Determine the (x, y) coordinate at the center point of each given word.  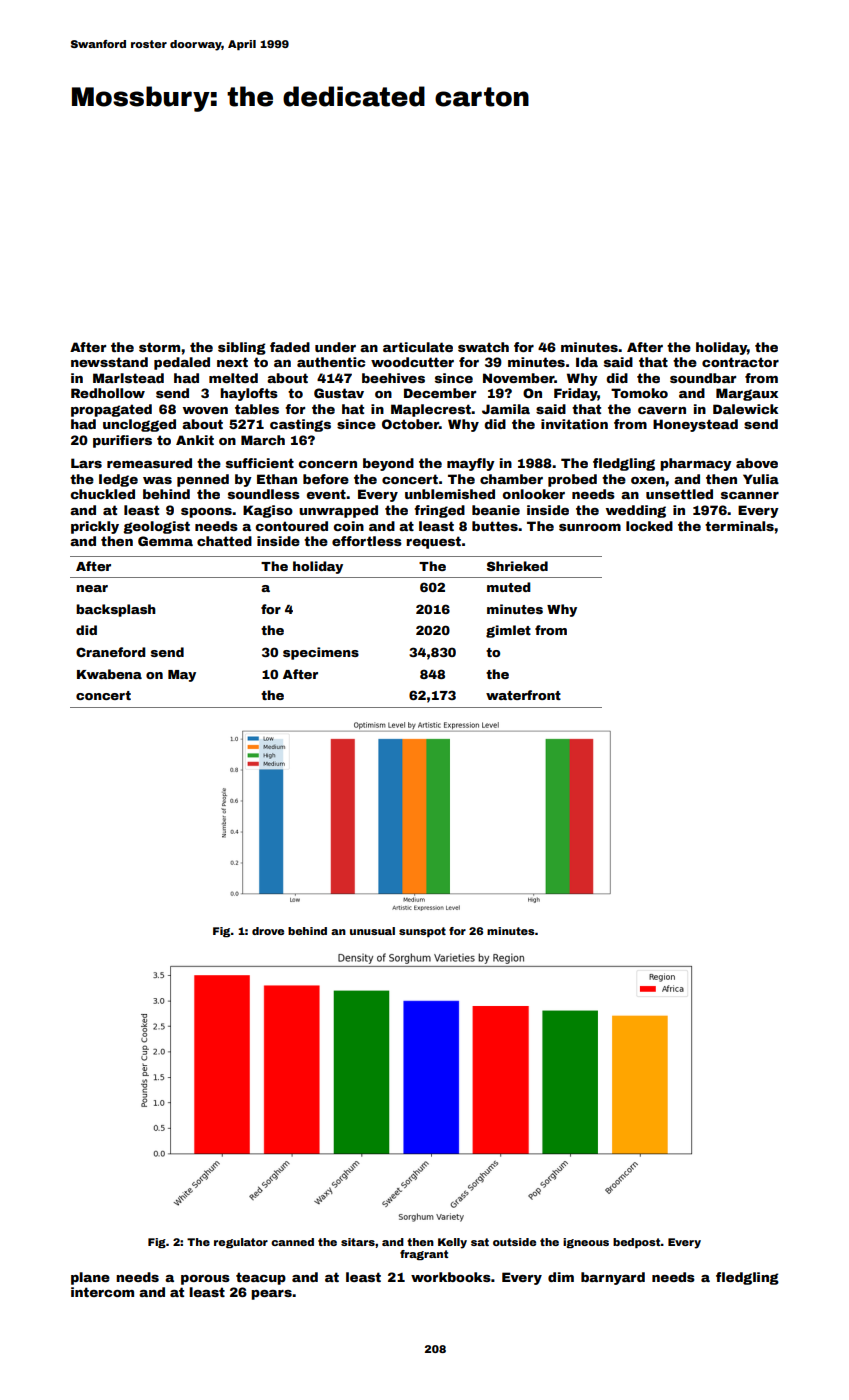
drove (268, 931)
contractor (740, 362)
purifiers (122, 441)
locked (649, 526)
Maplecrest (431, 410)
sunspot (422, 932)
